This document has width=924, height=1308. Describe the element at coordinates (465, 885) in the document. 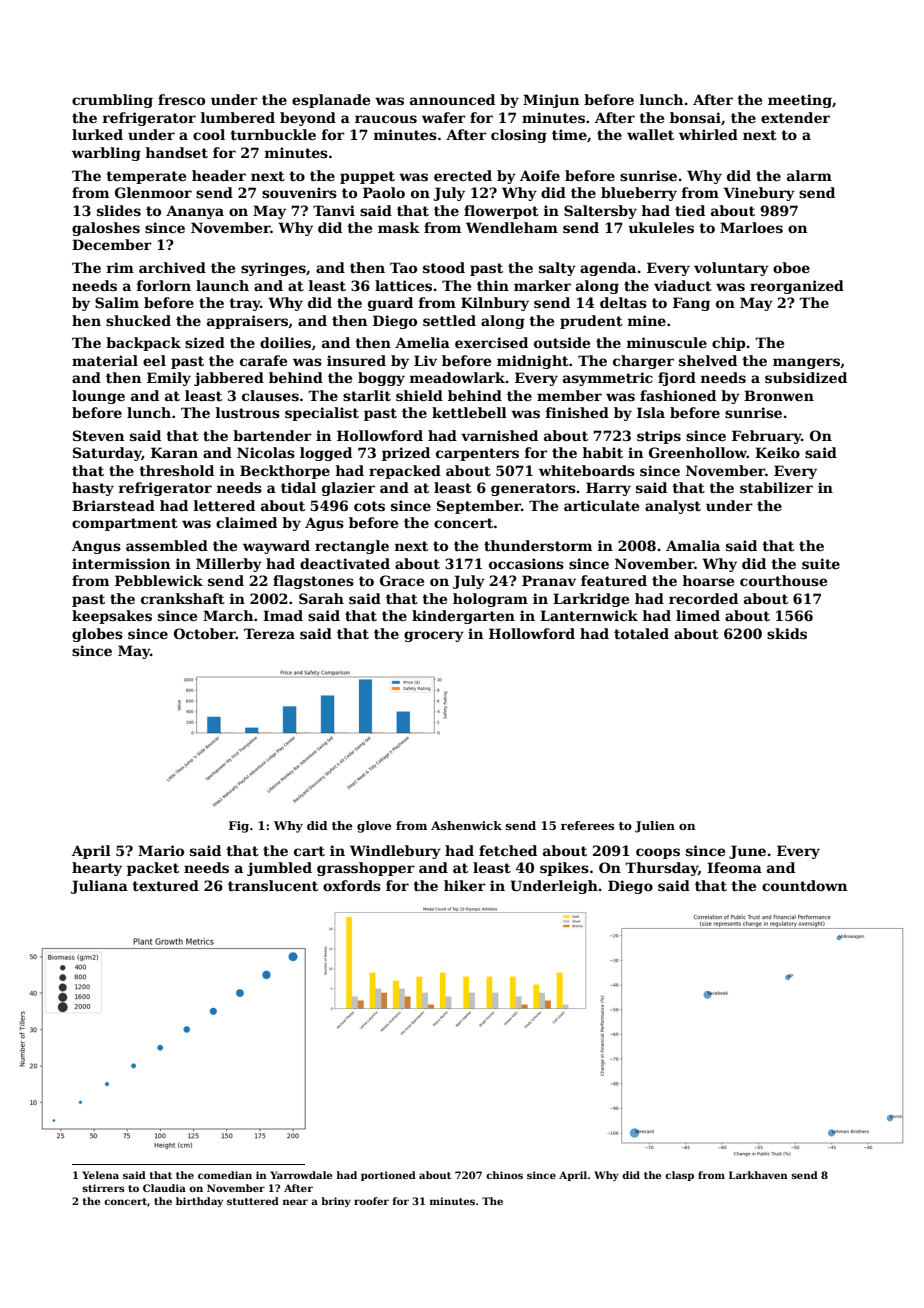

I see `hiker` at that location.
